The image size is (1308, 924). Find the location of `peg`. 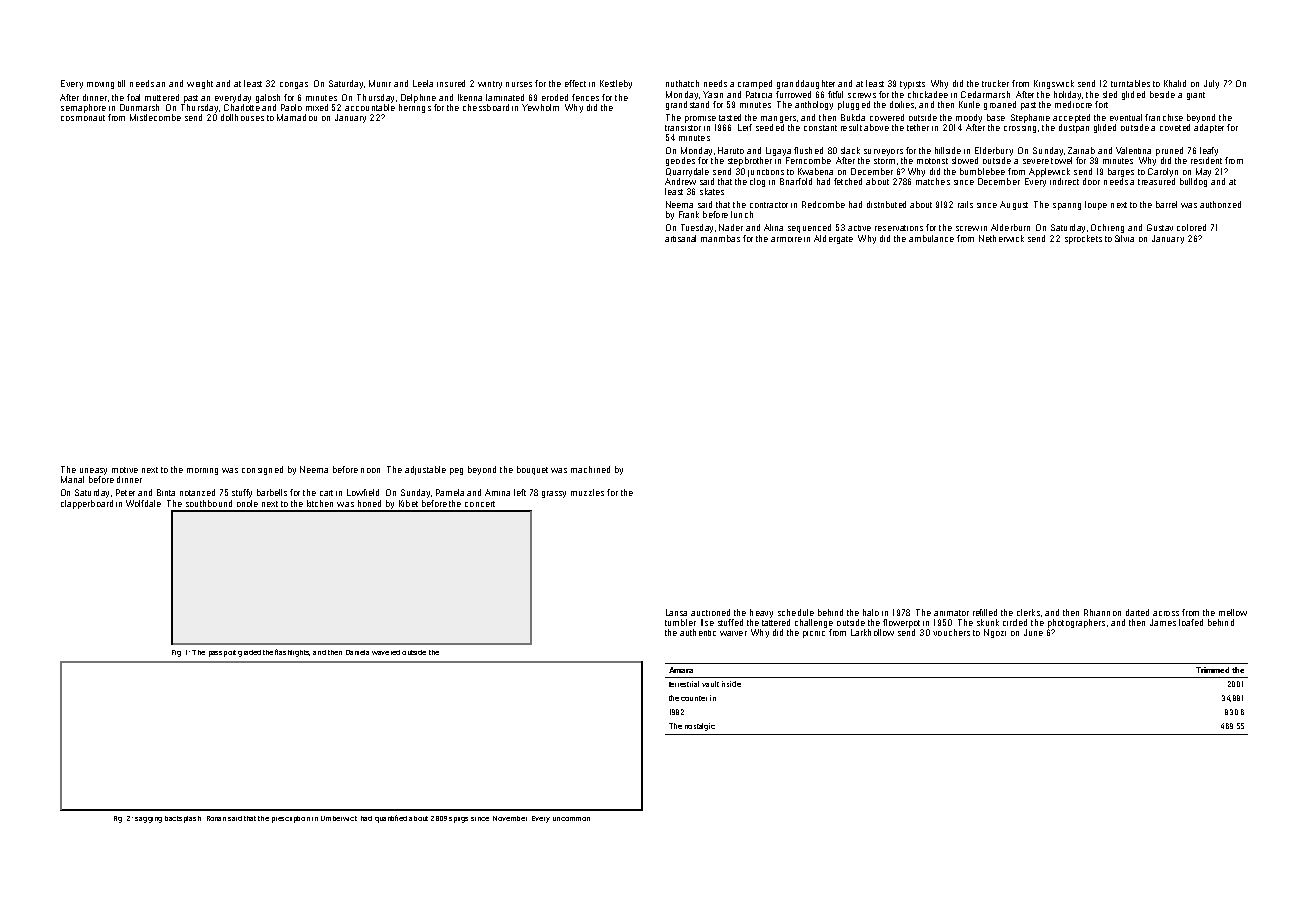

peg is located at coordinates (456, 471).
